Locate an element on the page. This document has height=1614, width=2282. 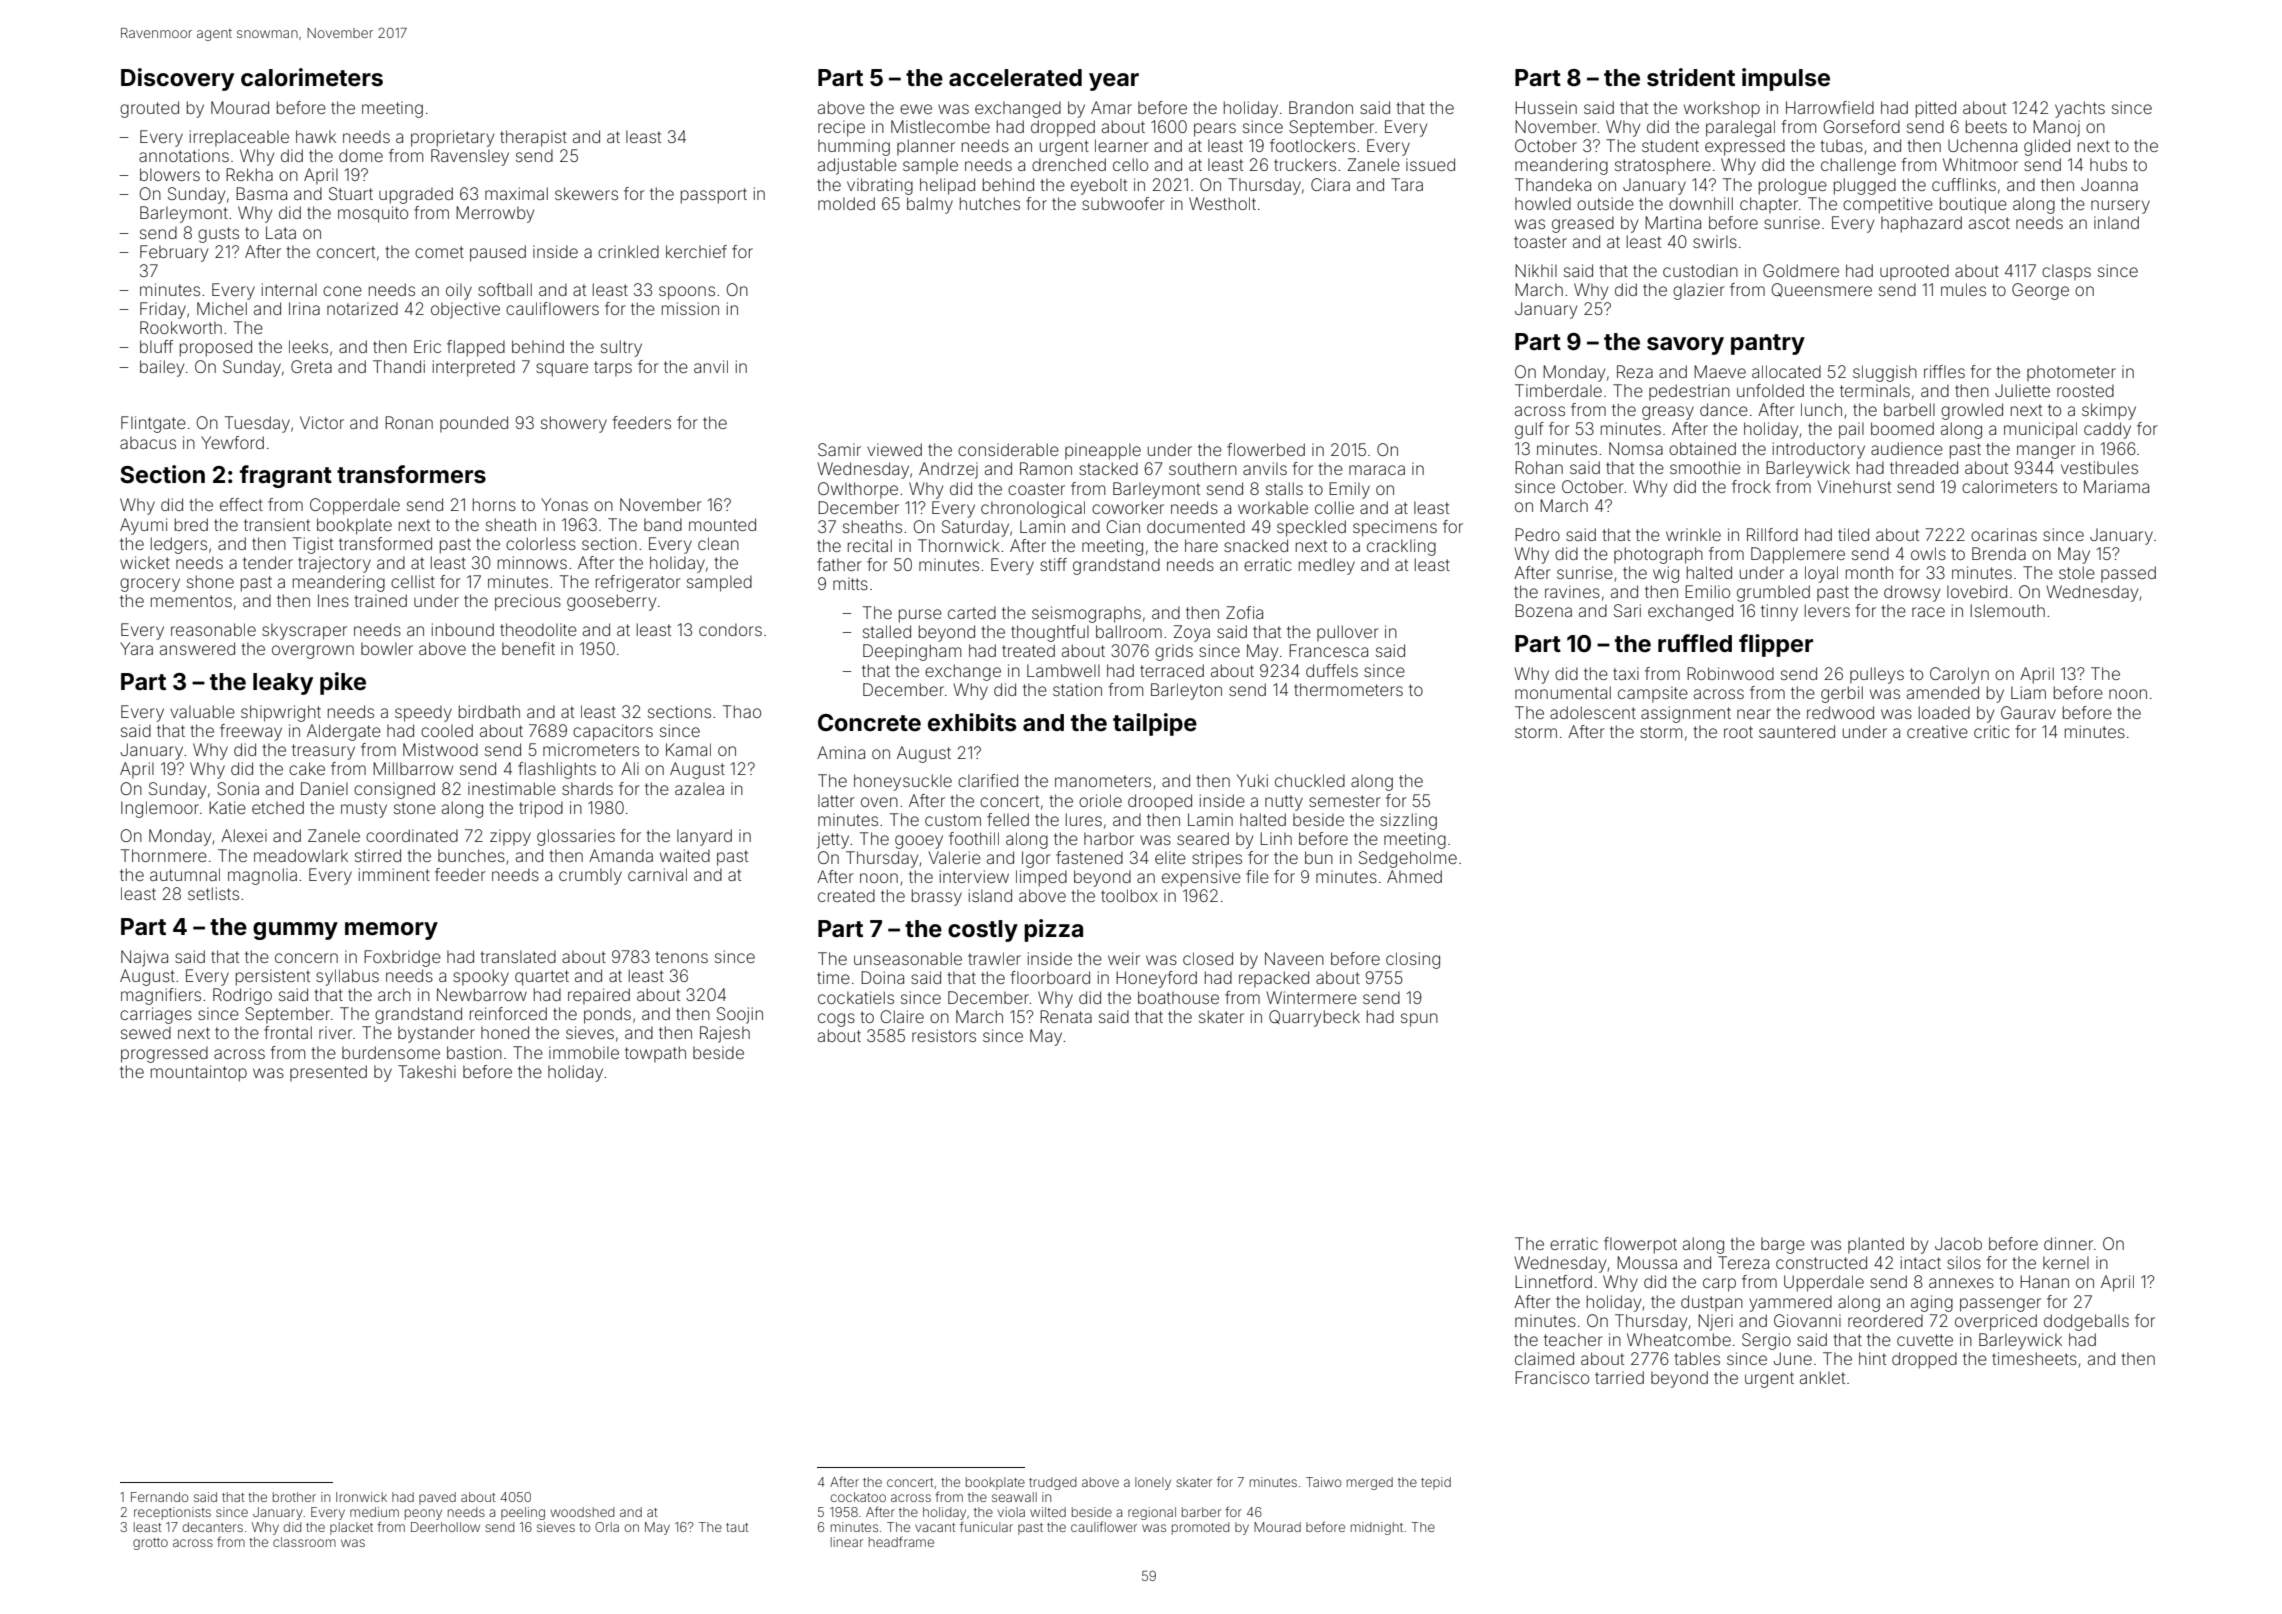
Renata is located at coordinates (1066, 1016).
